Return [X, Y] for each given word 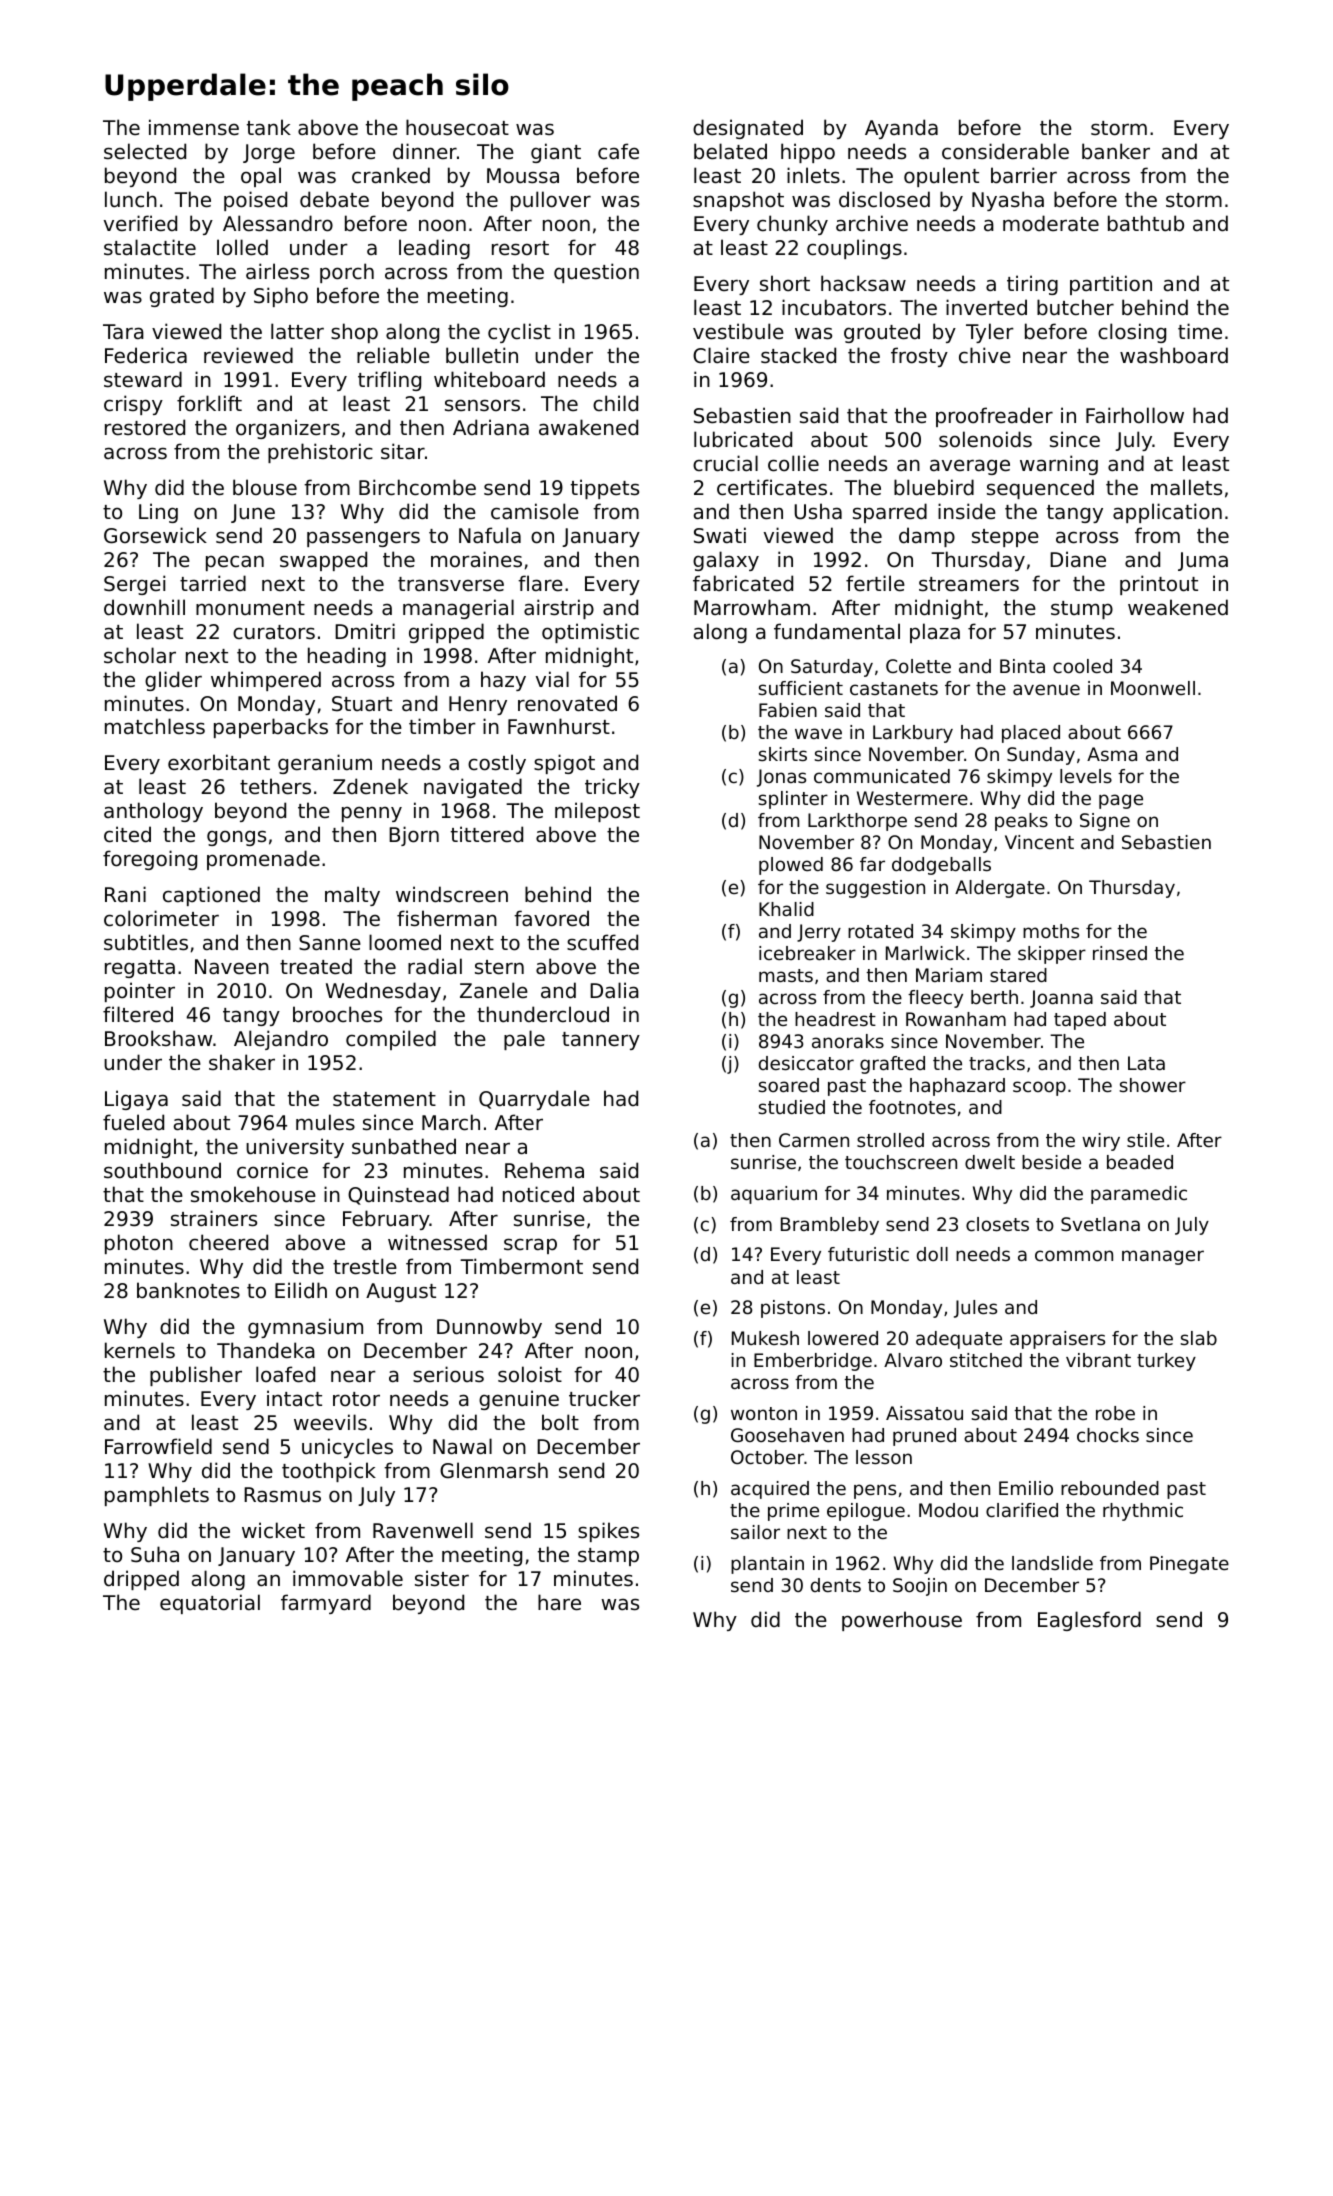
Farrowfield [158, 1446]
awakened [588, 427]
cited [127, 834]
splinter [793, 800]
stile [1145, 1140]
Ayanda [901, 129]
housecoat [457, 127]
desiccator [806, 1063]
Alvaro [913, 1360]
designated [748, 129]
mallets [1186, 487]
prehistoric [320, 453]
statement [384, 1099]
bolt [560, 1422]
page [1121, 801]
